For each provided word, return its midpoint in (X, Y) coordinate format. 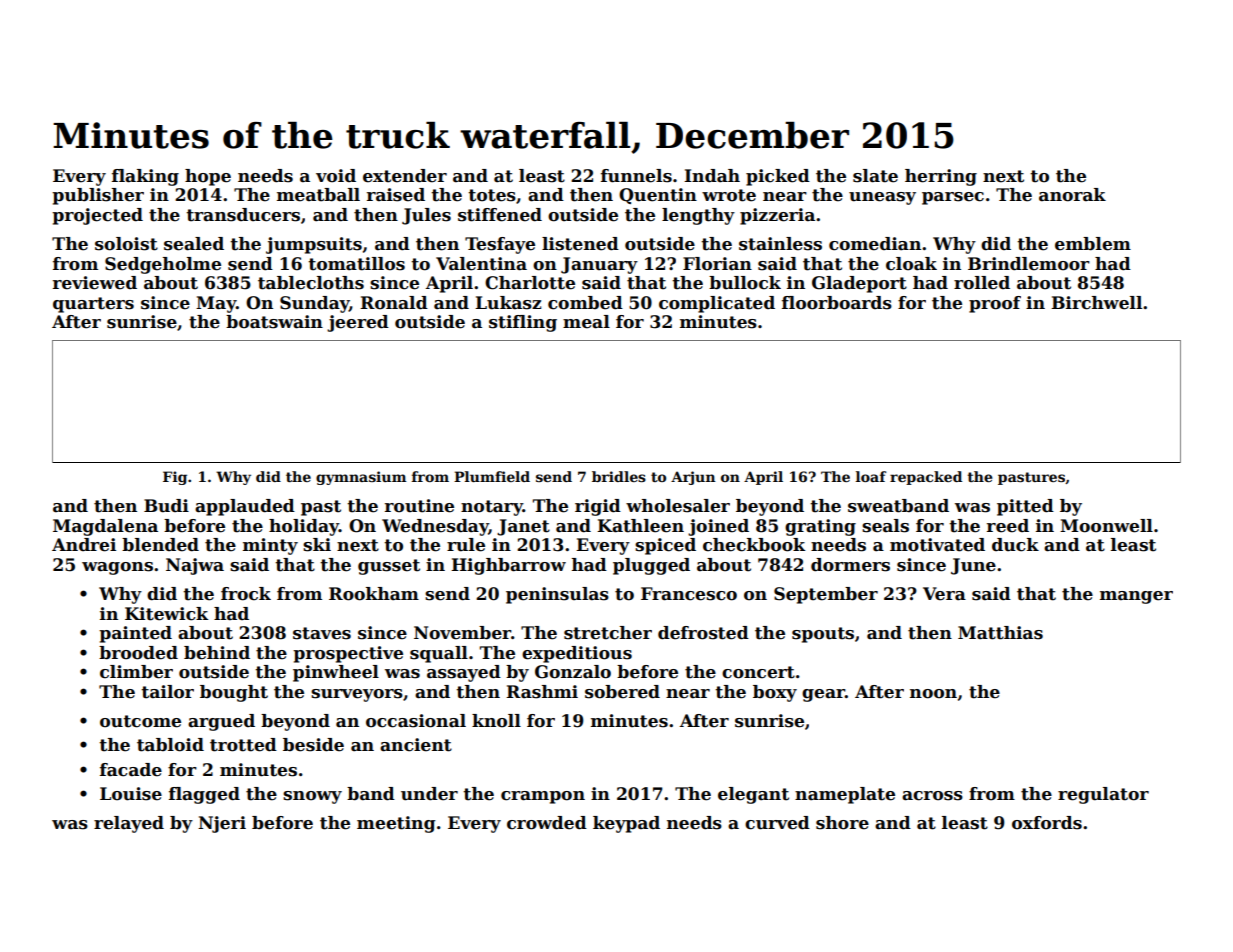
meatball (318, 195)
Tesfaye (500, 245)
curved (777, 823)
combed (585, 303)
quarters (93, 305)
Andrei (84, 545)
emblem (1093, 244)
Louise (131, 794)
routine (419, 506)
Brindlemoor (1029, 264)
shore (842, 823)
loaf (871, 476)
